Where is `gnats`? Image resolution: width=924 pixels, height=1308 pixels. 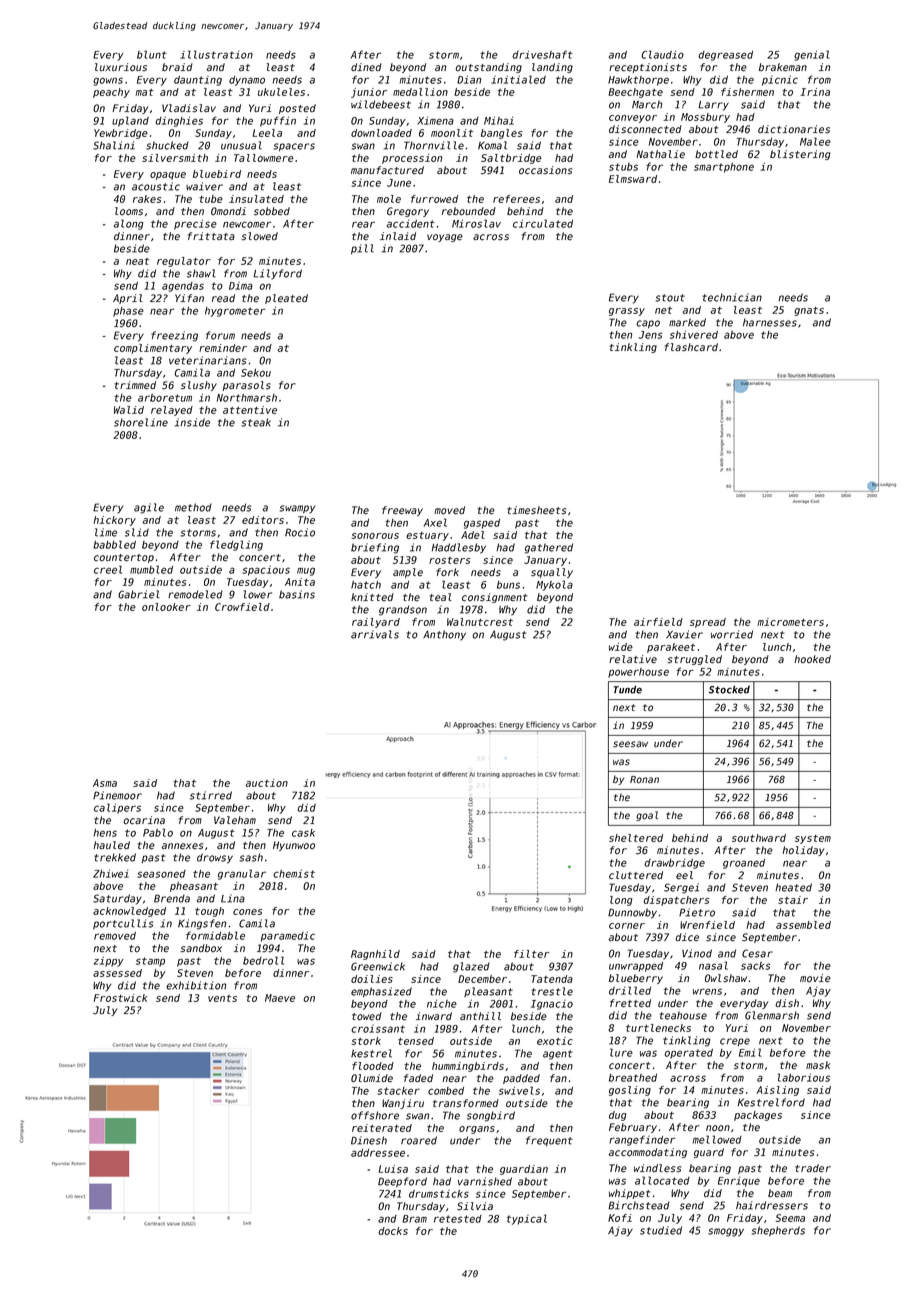 gnats is located at coordinates (809, 311).
